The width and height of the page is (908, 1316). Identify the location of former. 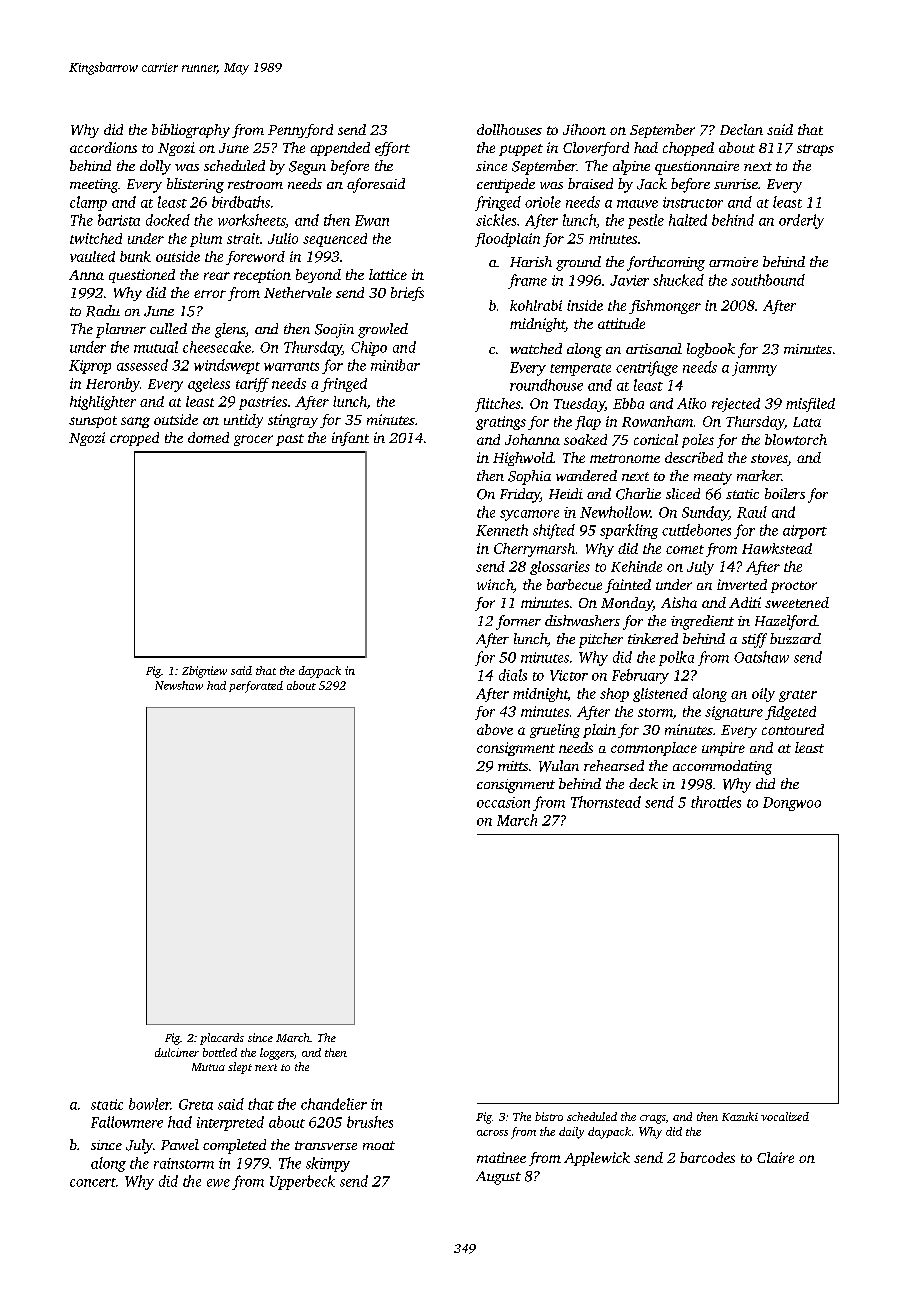
(518, 622).
